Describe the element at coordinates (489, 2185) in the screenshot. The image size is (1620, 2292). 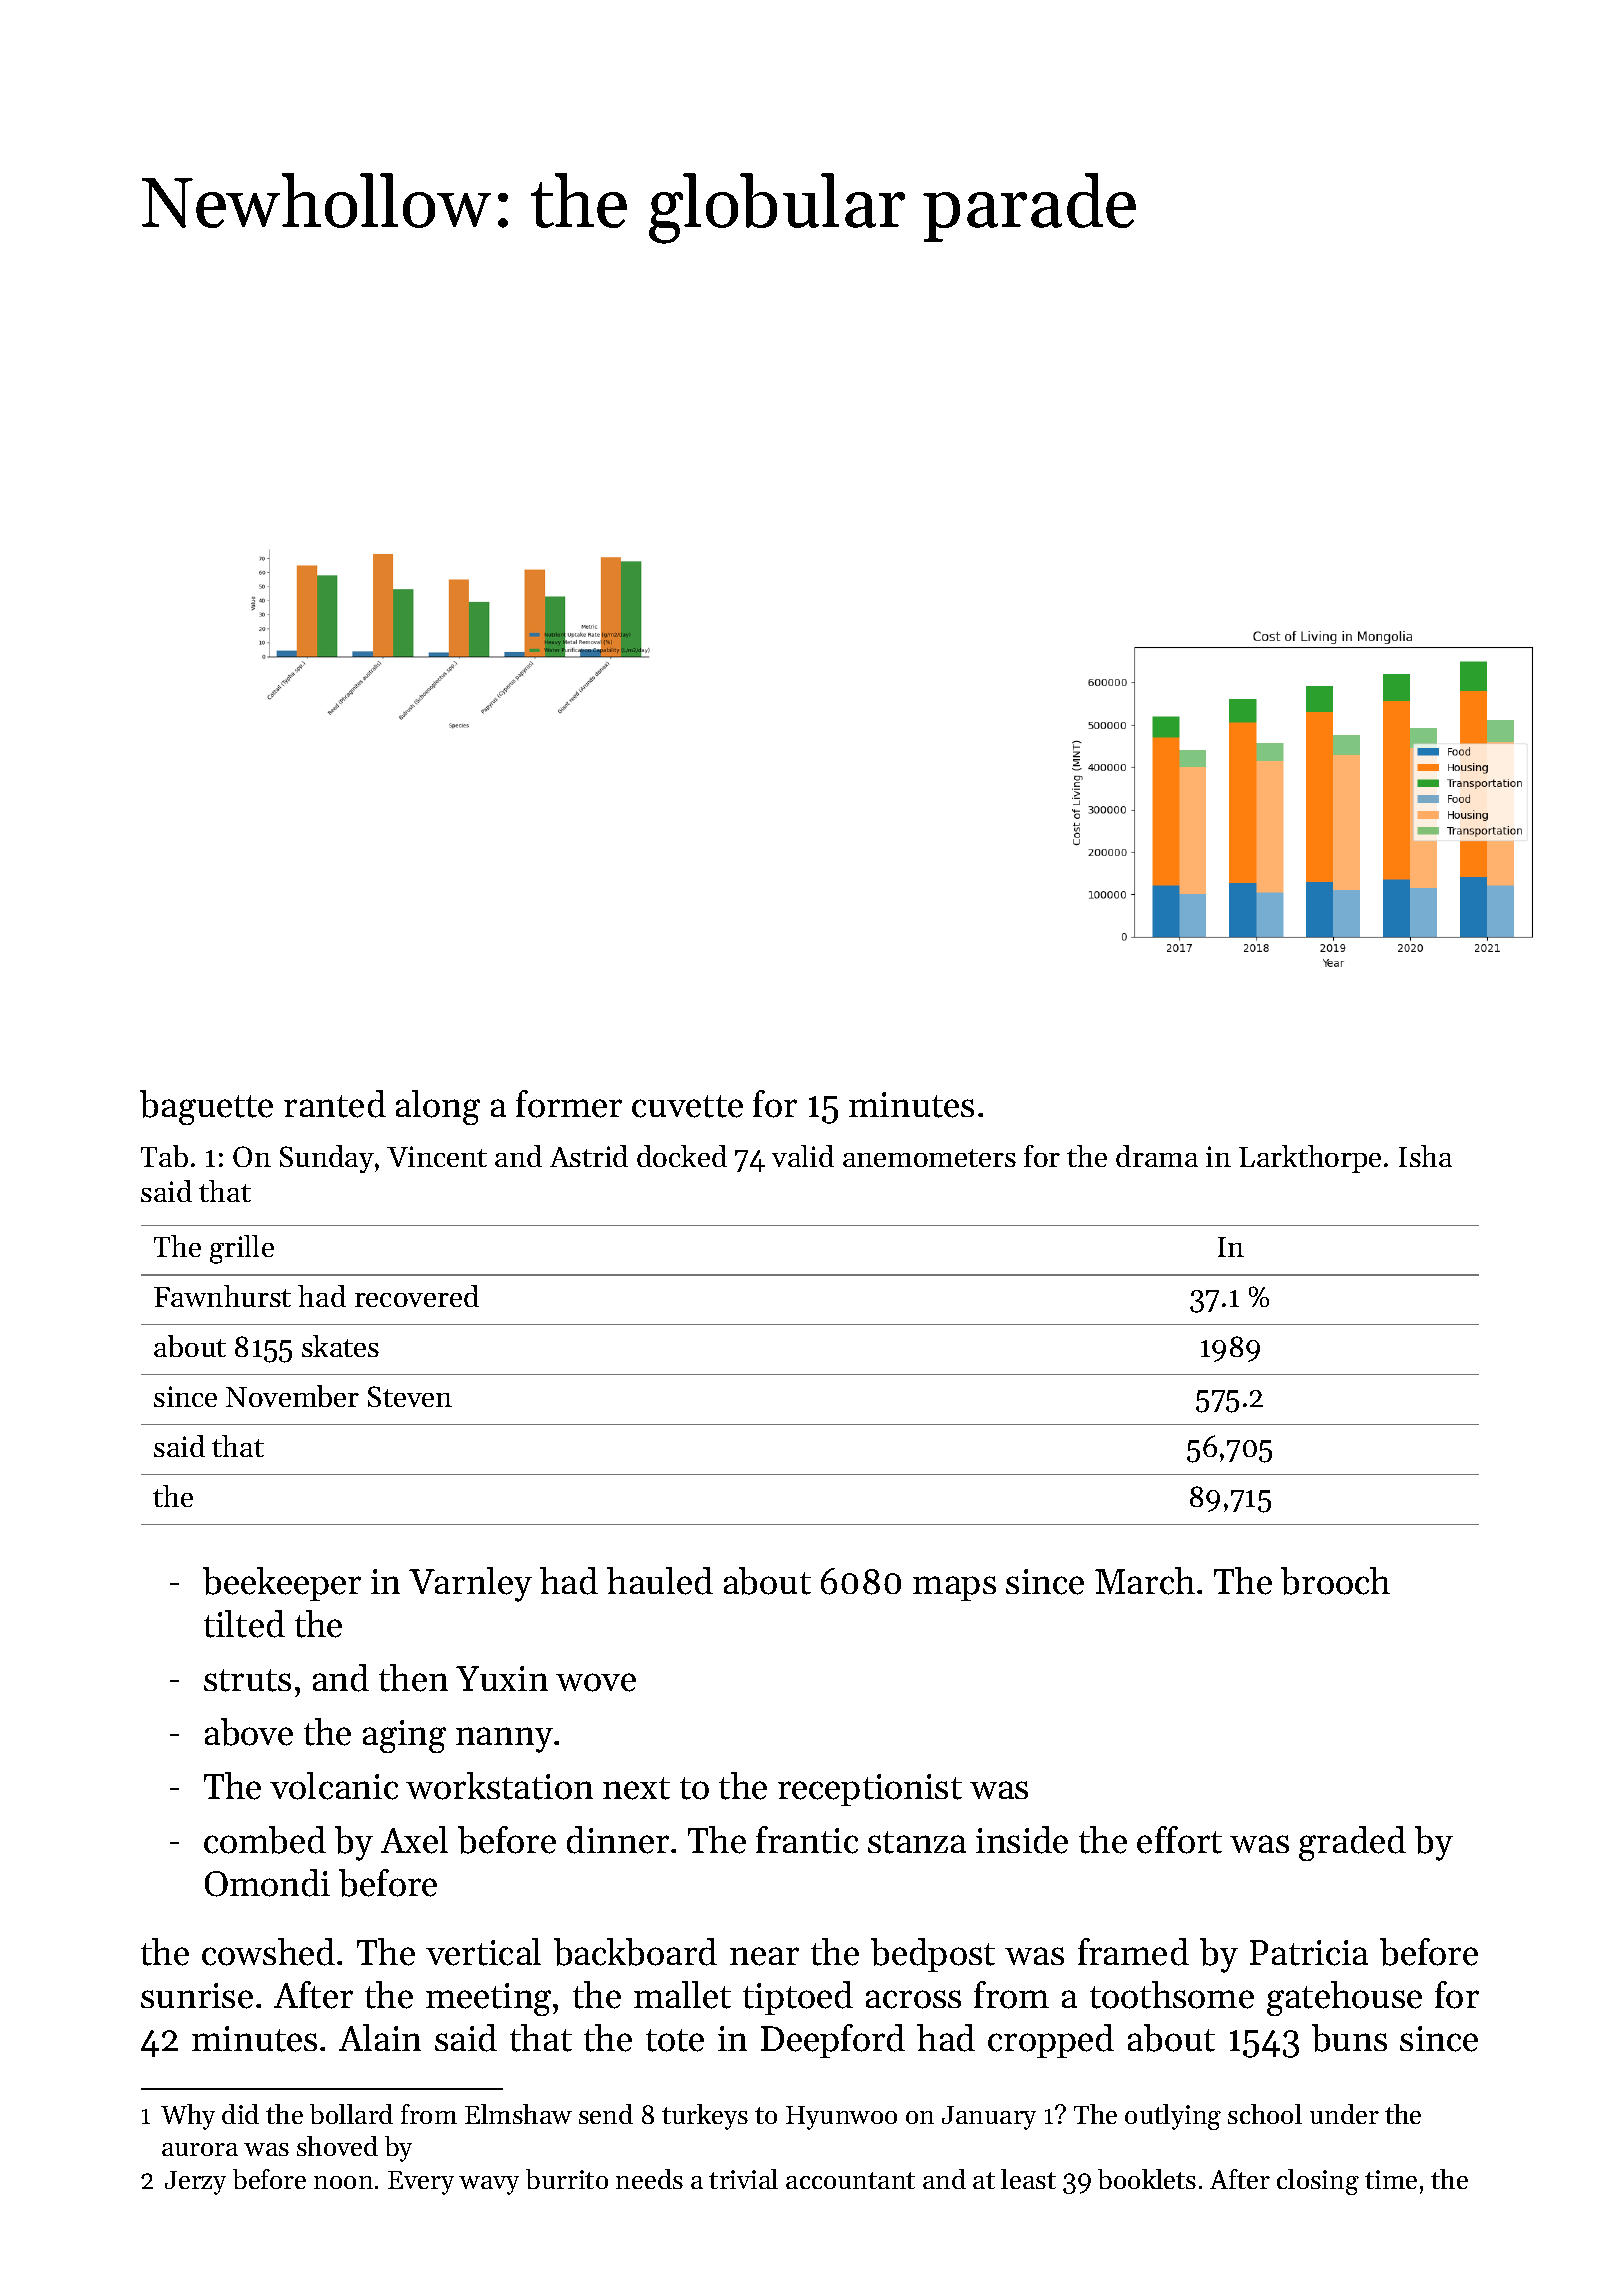
I see `wavy` at that location.
